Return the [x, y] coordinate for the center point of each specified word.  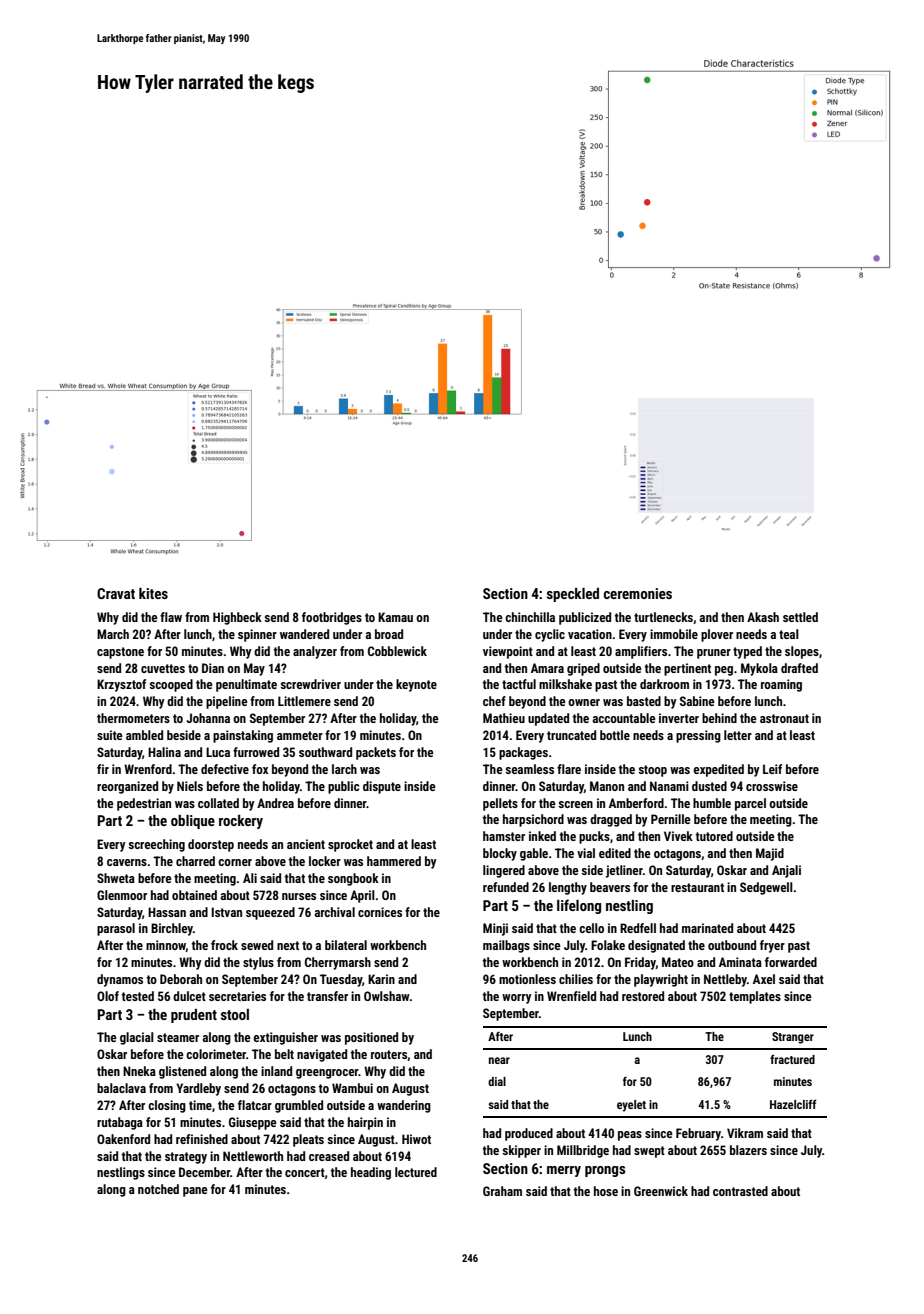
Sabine [697, 701]
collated [218, 803]
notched [158, 1189]
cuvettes [163, 668]
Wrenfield [571, 996]
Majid [770, 854]
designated [656, 946]
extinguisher [285, 1038]
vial [586, 853]
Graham [502, 1191]
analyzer [315, 652]
